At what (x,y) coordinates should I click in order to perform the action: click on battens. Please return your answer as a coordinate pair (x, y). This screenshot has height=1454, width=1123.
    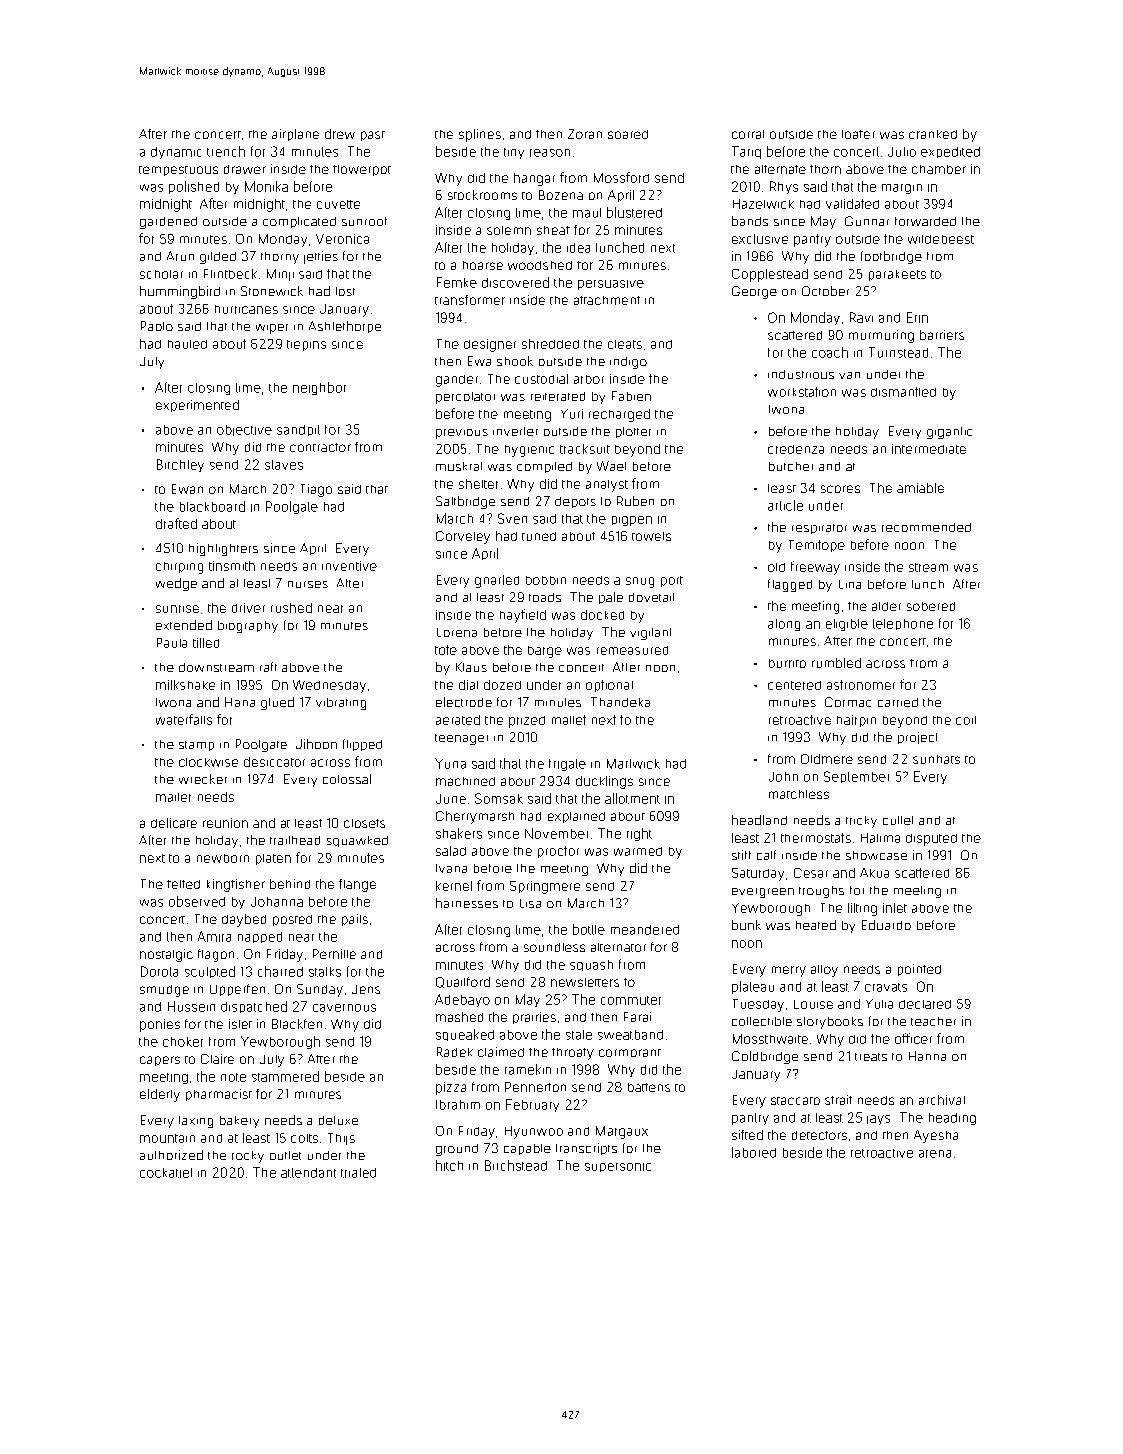
    Looking at the image, I should click on (649, 1087).
